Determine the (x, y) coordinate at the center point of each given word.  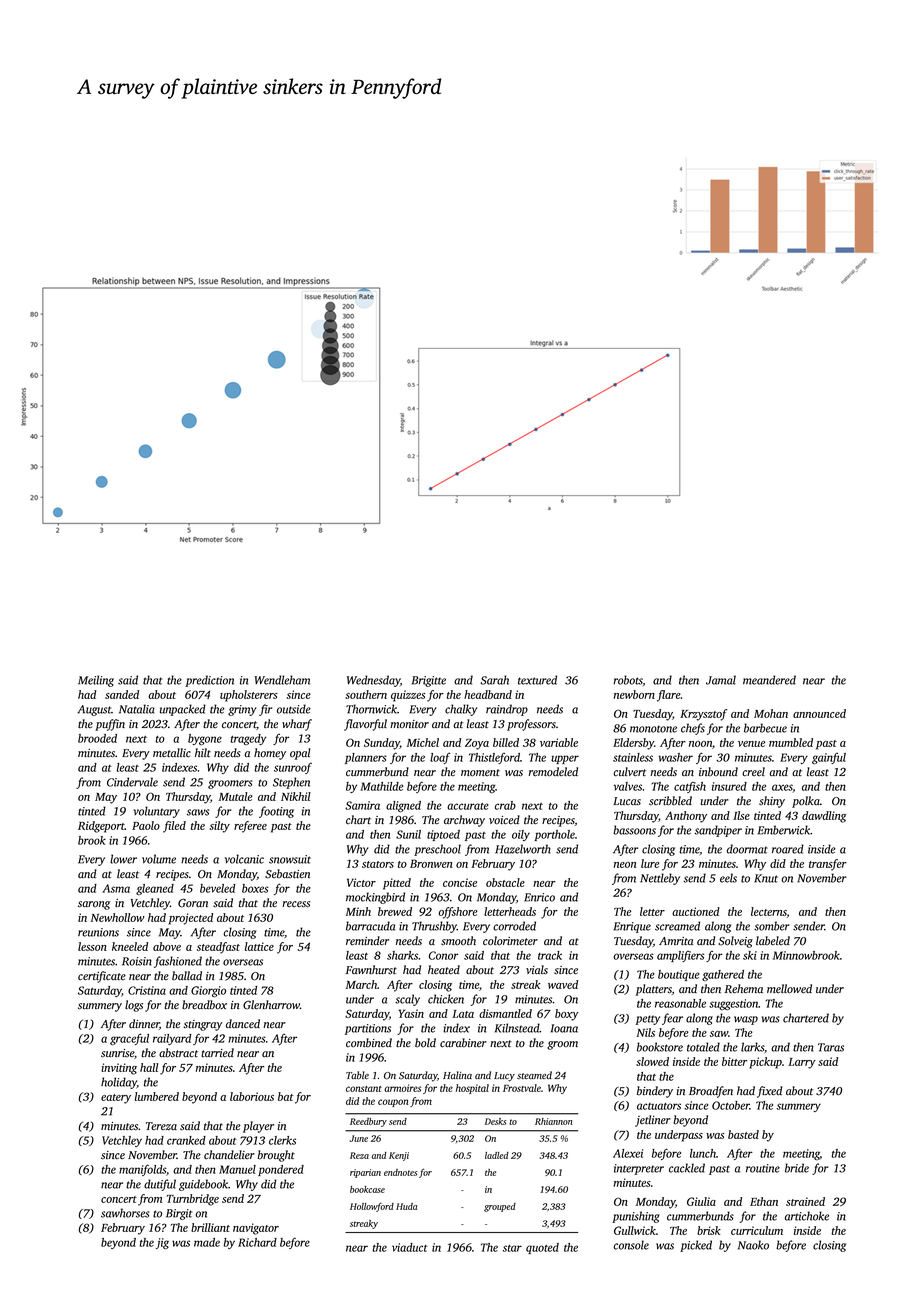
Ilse (741, 815)
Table (357, 1075)
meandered (769, 680)
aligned (403, 806)
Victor (361, 882)
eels (728, 878)
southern (366, 694)
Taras (831, 1047)
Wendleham (282, 680)
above (167, 946)
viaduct (410, 1247)
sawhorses (125, 1213)
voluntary (157, 812)
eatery (116, 1099)
